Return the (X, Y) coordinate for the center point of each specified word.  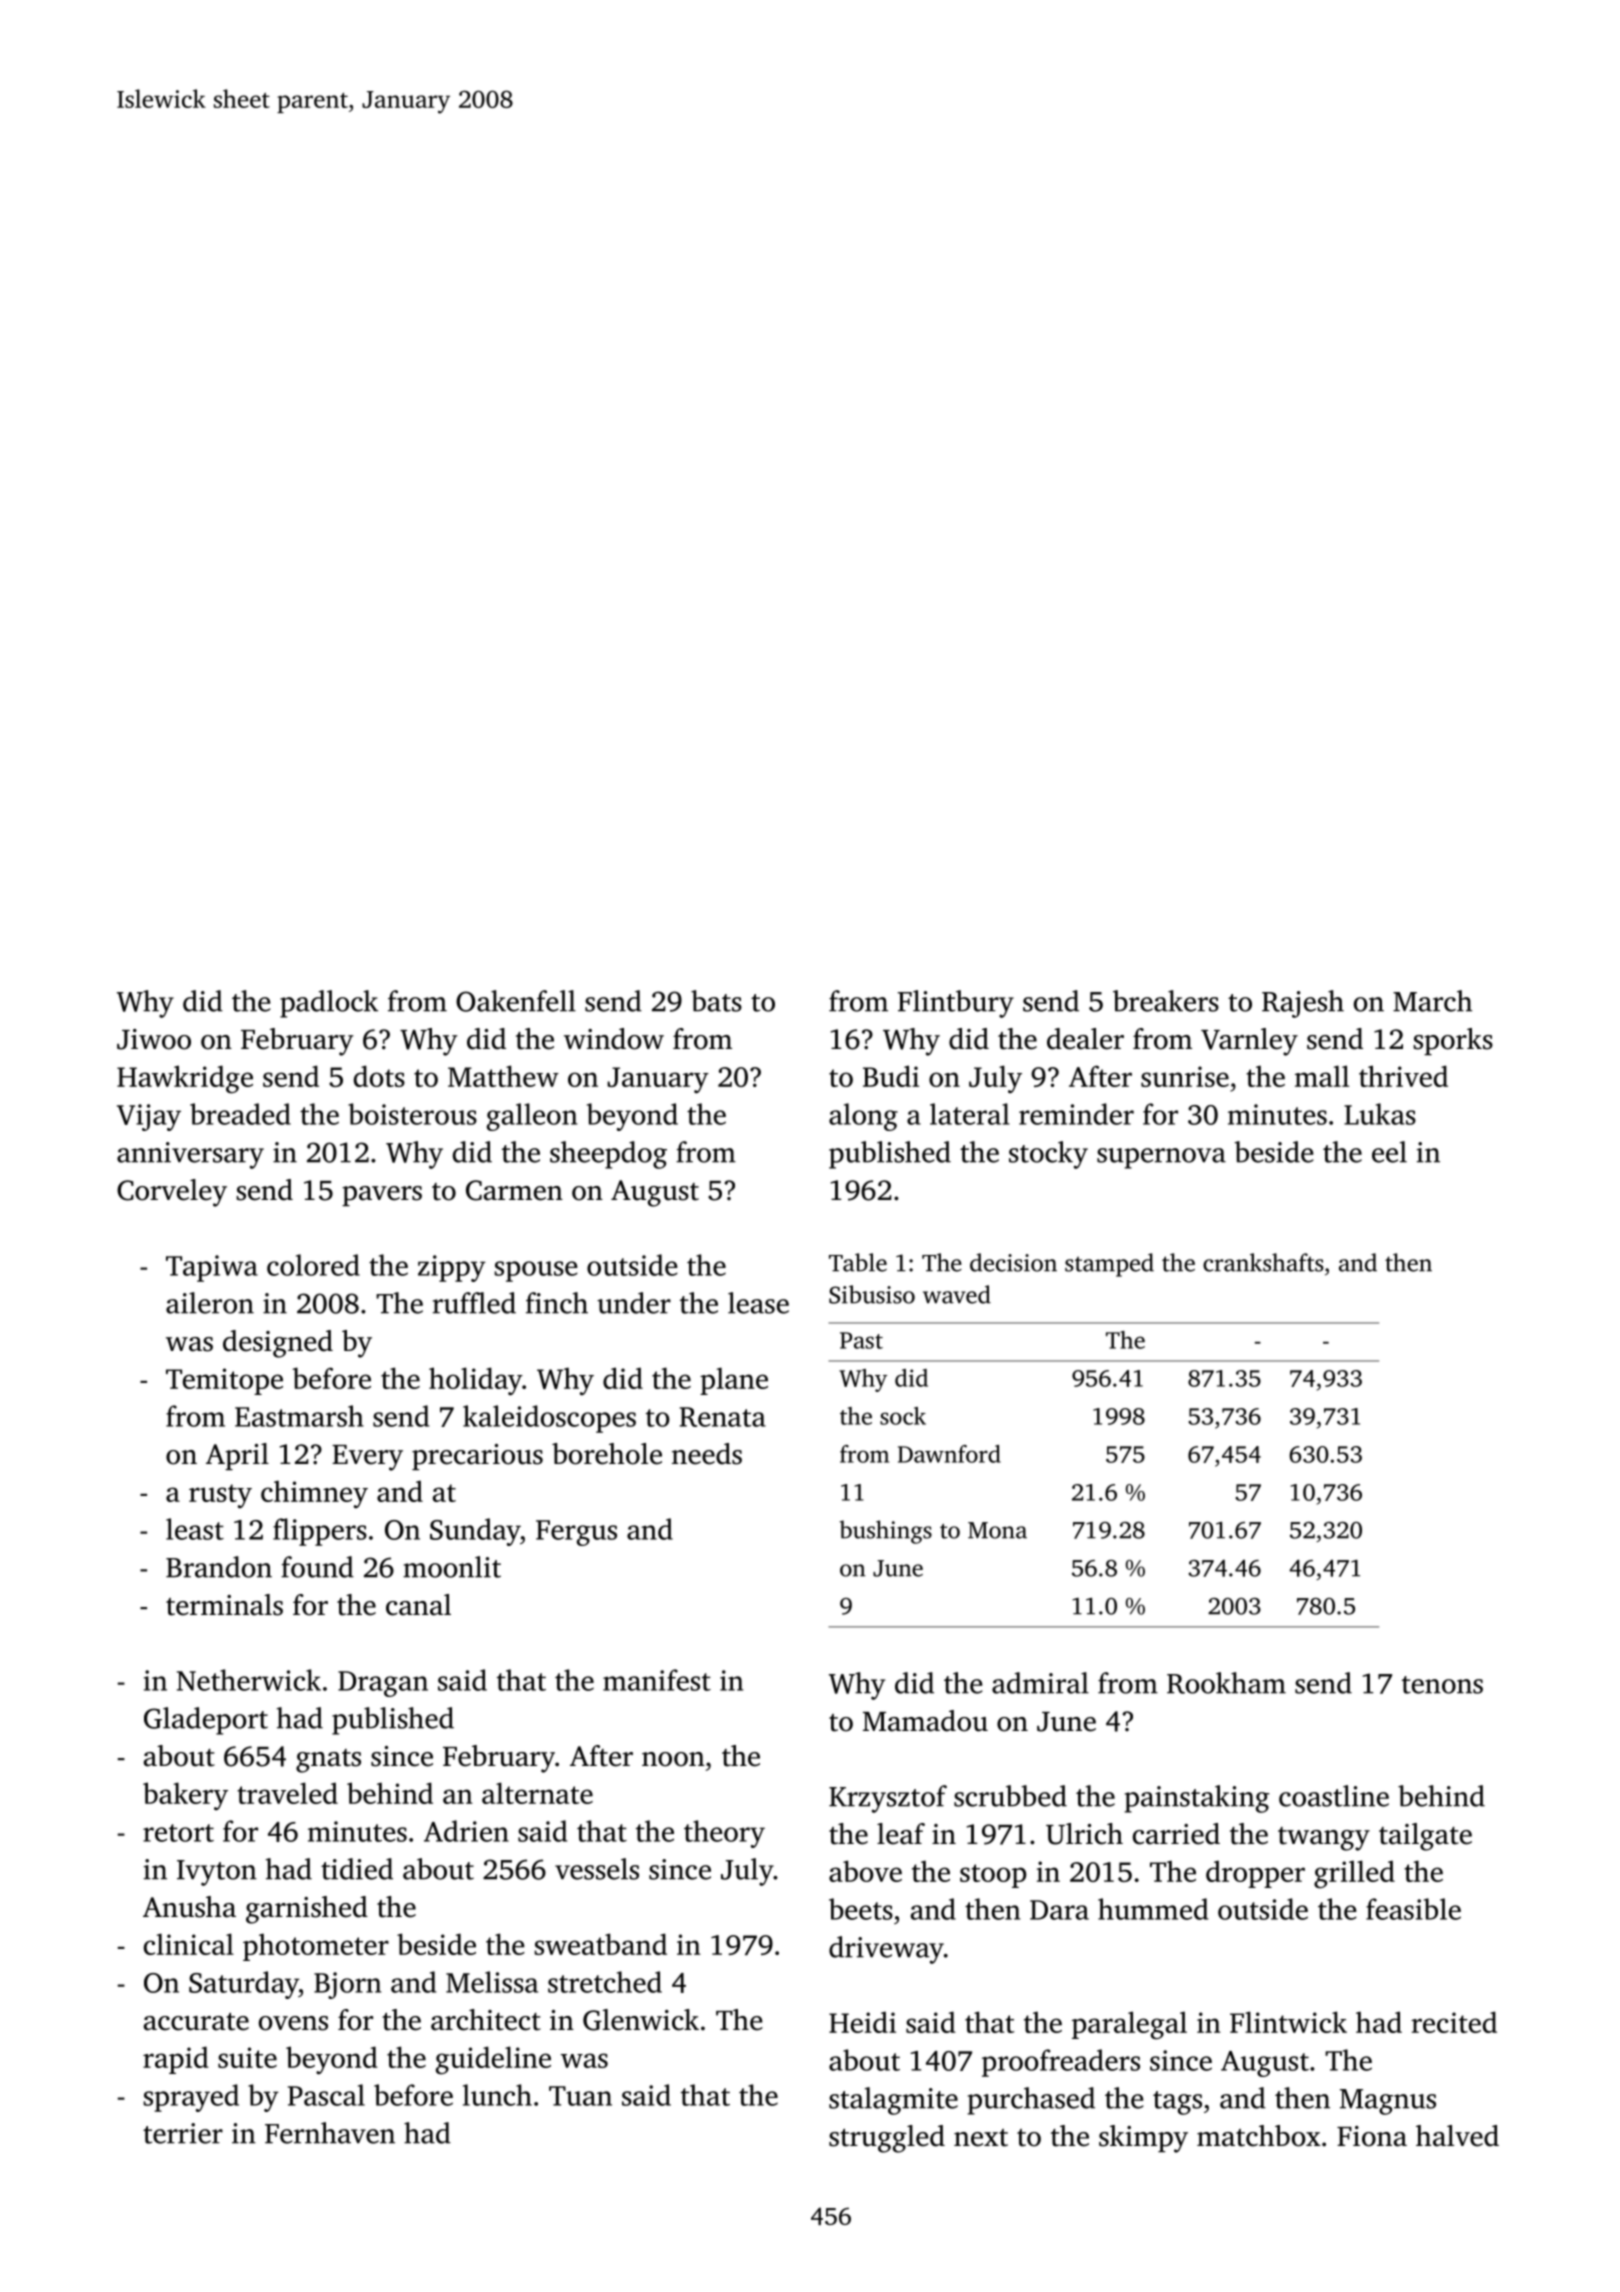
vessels (597, 1869)
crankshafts (1263, 1262)
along (863, 1117)
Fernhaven (330, 2133)
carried (1176, 1834)
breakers (1166, 1001)
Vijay (149, 1117)
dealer (1085, 1039)
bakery (185, 1796)
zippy (452, 1268)
